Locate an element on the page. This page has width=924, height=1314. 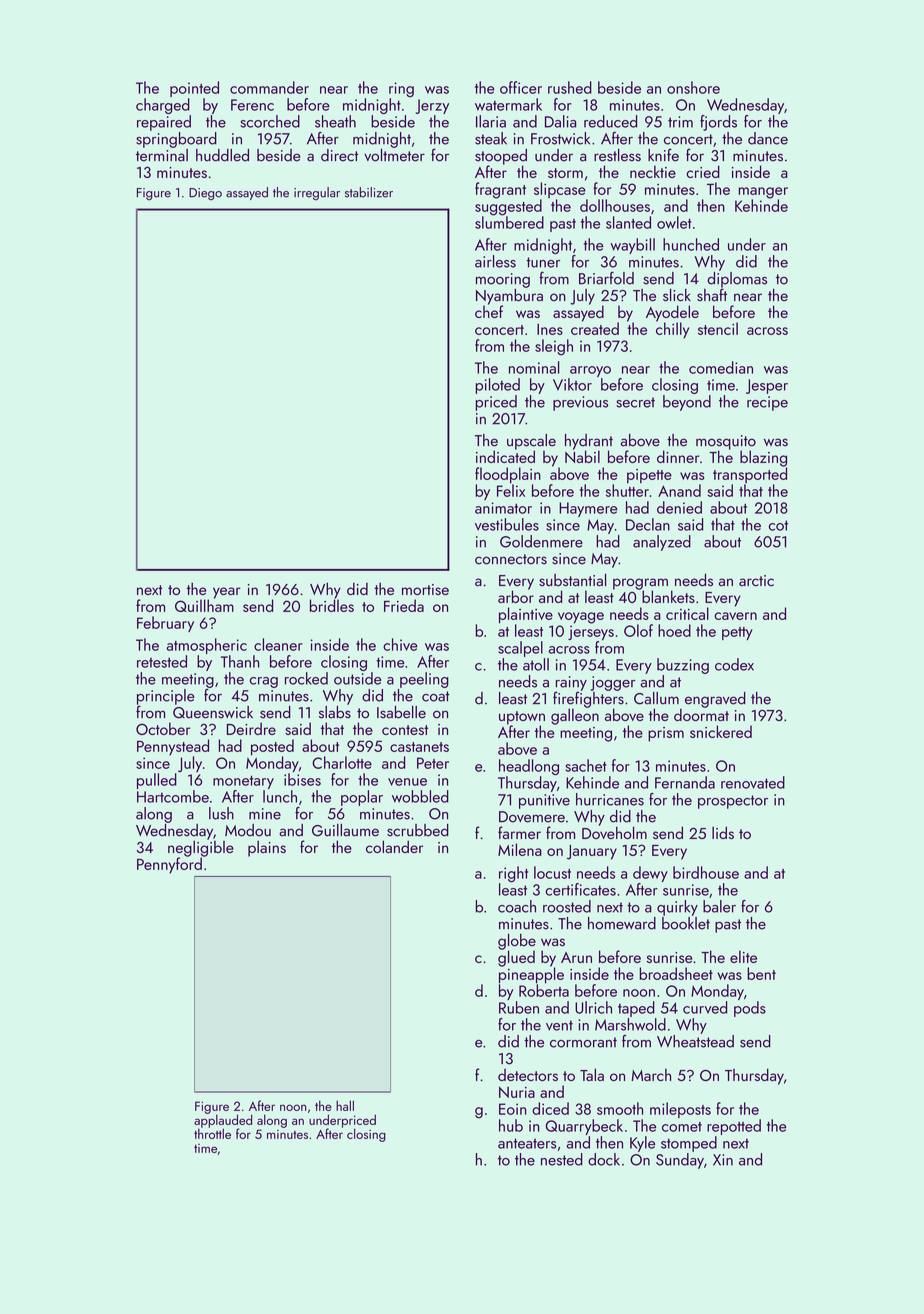
Ilaria is located at coordinates (491, 121).
